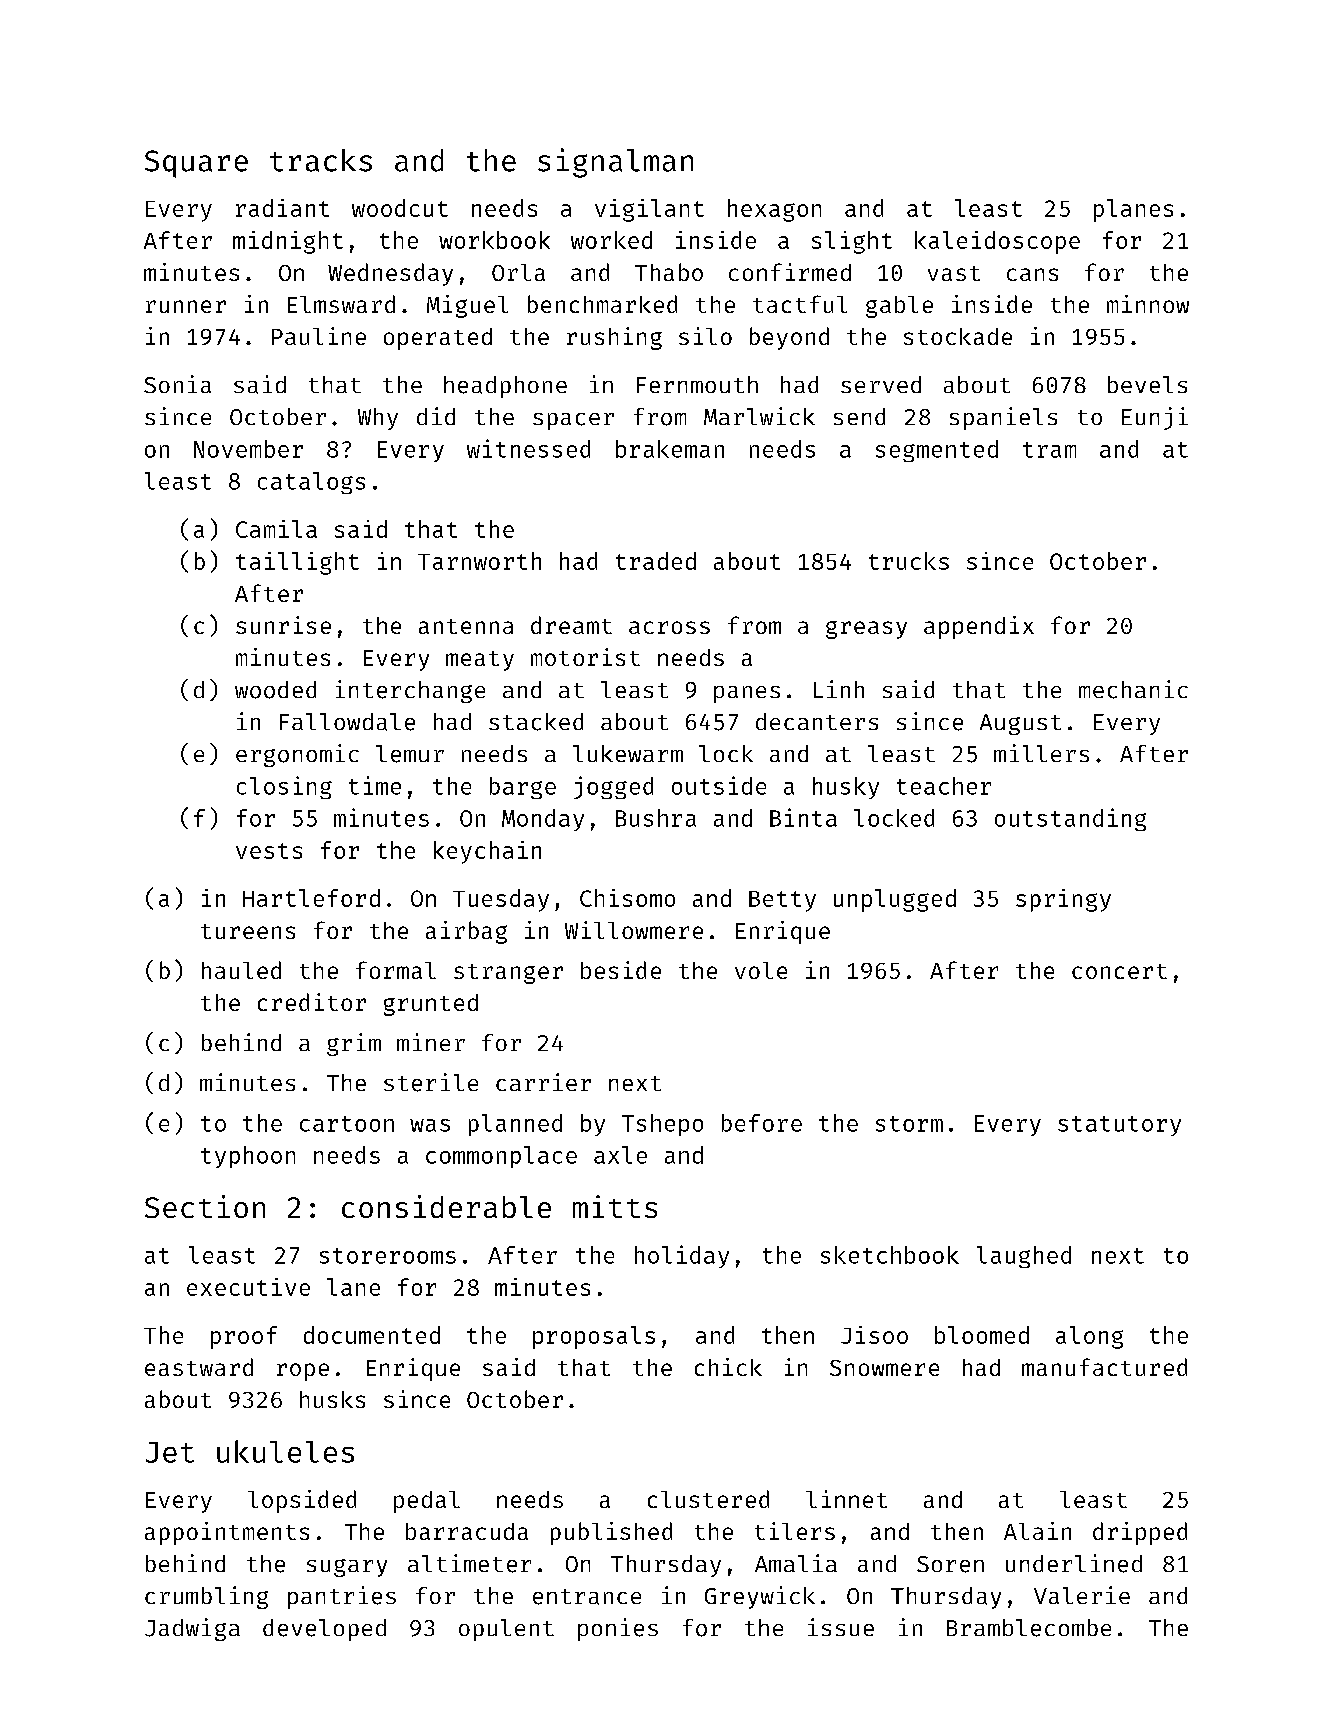 The width and height of the screenshot is (1333, 1726). What do you see at coordinates (241, 970) in the screenshot?
I see `hauled` at bounding box center [241, 970].
